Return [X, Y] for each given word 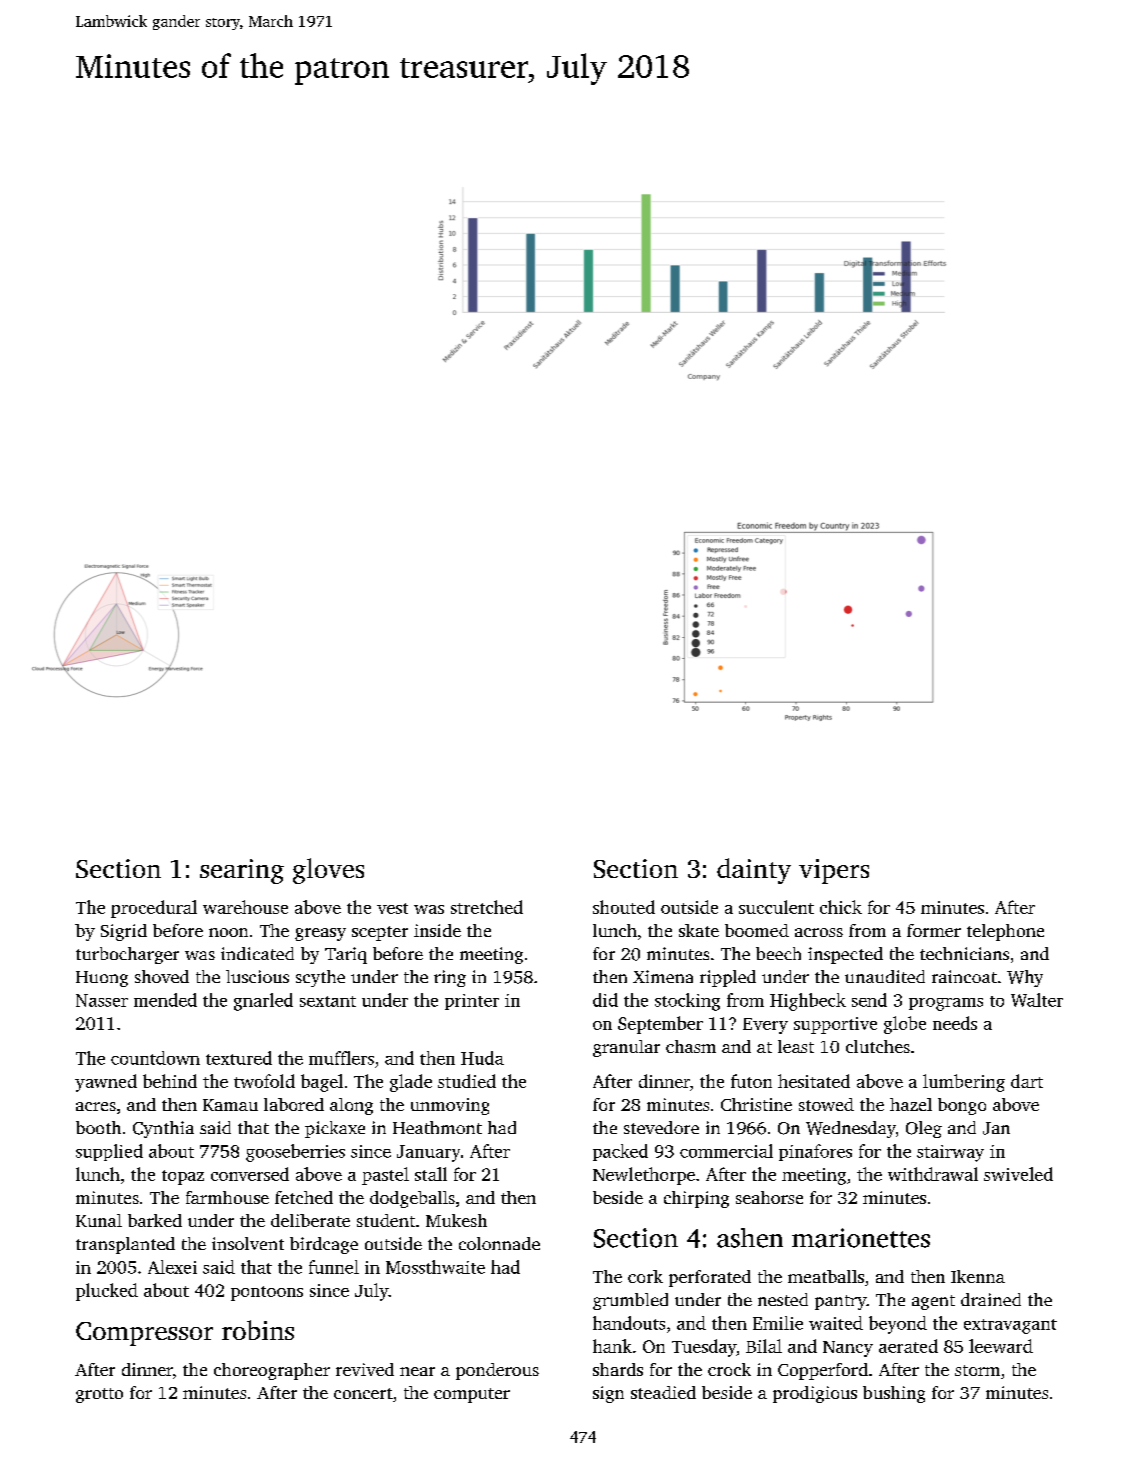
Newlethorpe [644, 1176]
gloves [328, 871]
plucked [107, 1292]
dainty [754, 871]
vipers [834, 871]
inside [437, 930]
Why [1025, 978]
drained [991, 1299]
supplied [109, 1152]
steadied [663, 1392]
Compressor [144, 1334]
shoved [162, 976]
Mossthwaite [435, 1267]
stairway [950, 1153]
